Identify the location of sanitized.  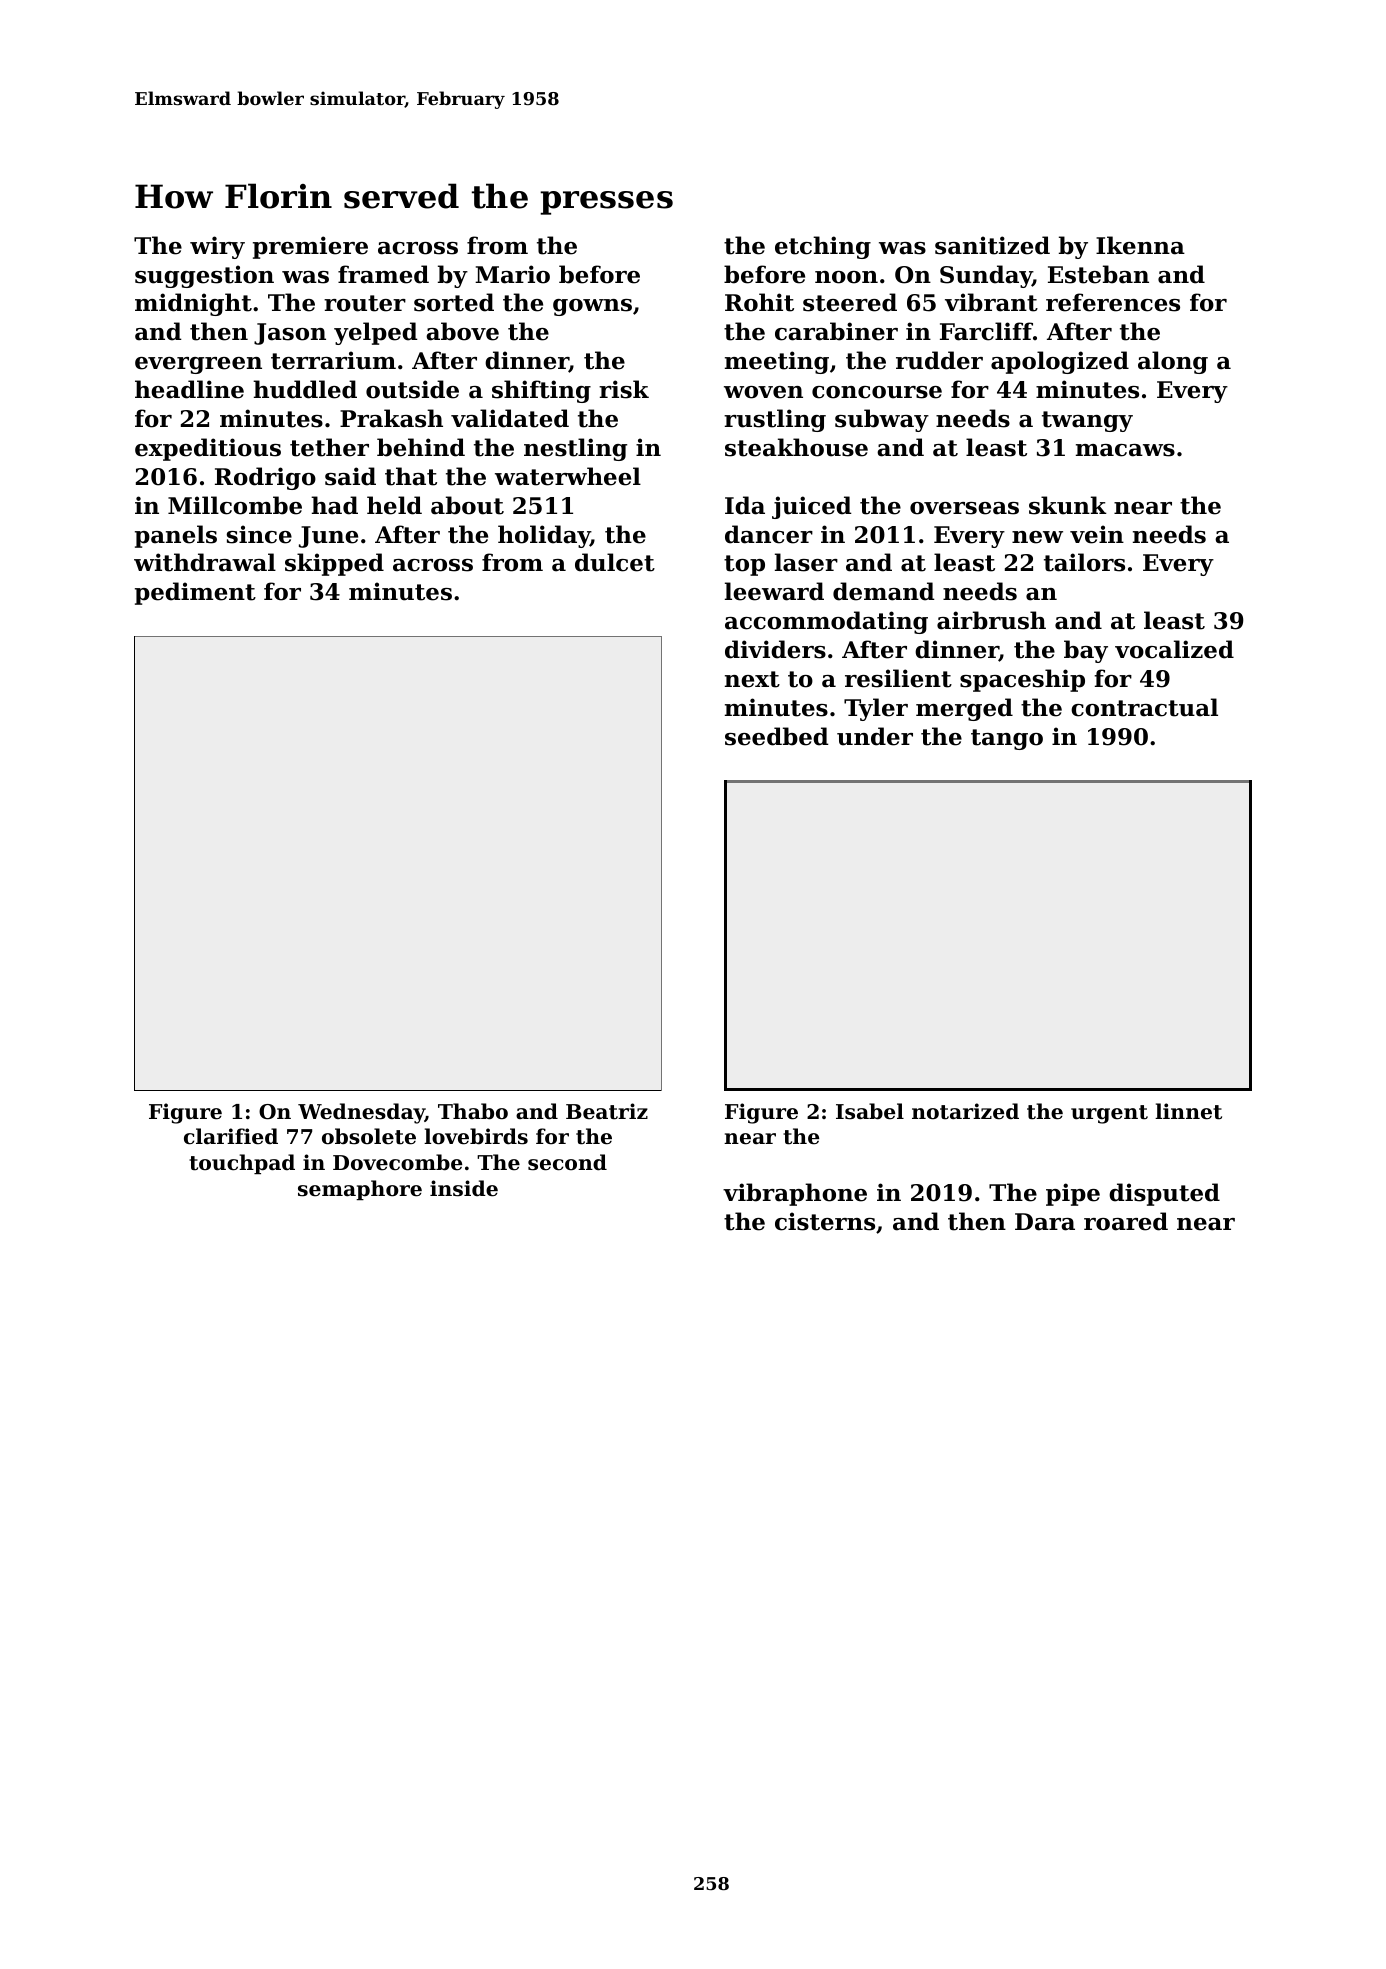
(992, 245).
